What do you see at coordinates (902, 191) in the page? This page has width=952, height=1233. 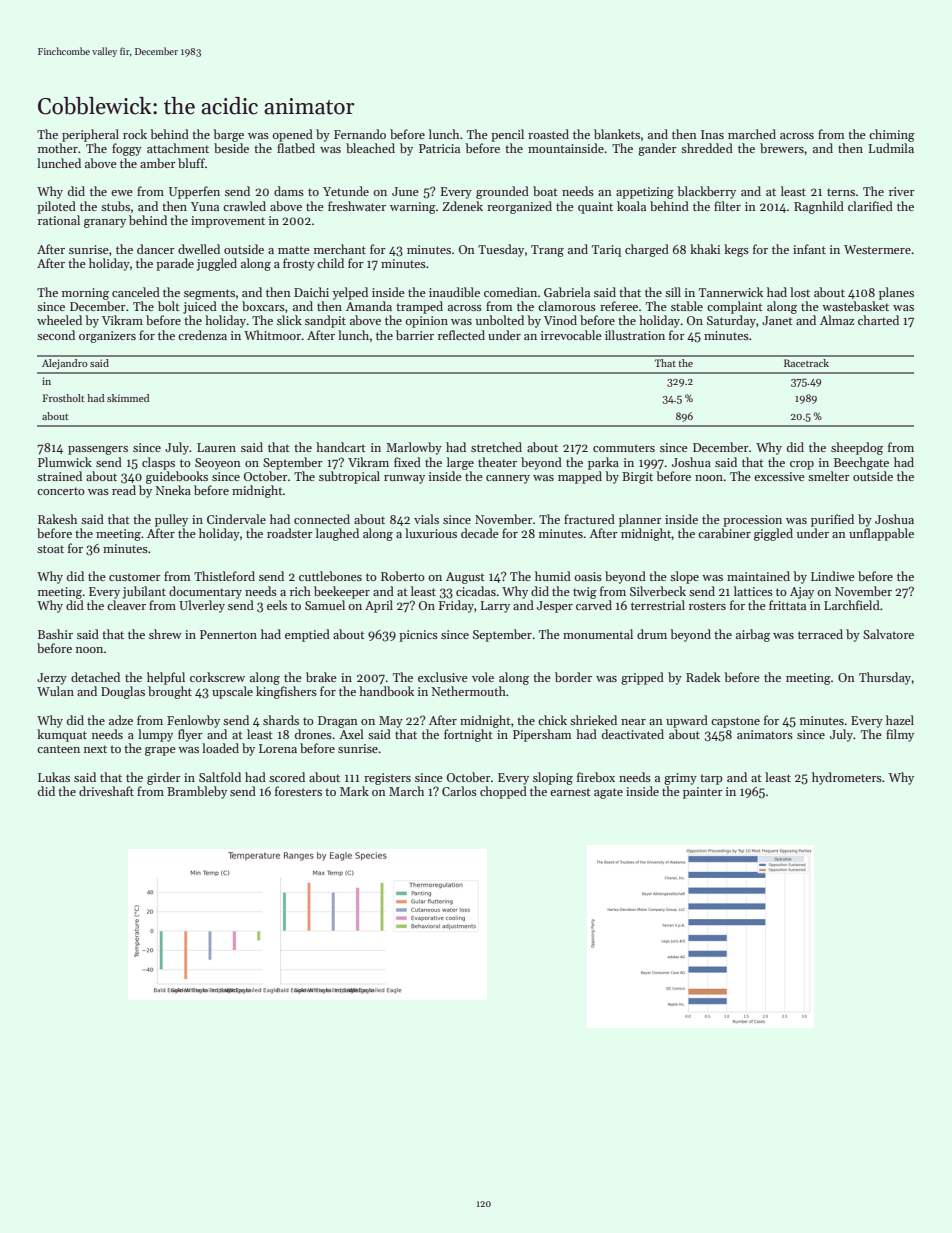 I see `river` at bounding box center [902, 191].
